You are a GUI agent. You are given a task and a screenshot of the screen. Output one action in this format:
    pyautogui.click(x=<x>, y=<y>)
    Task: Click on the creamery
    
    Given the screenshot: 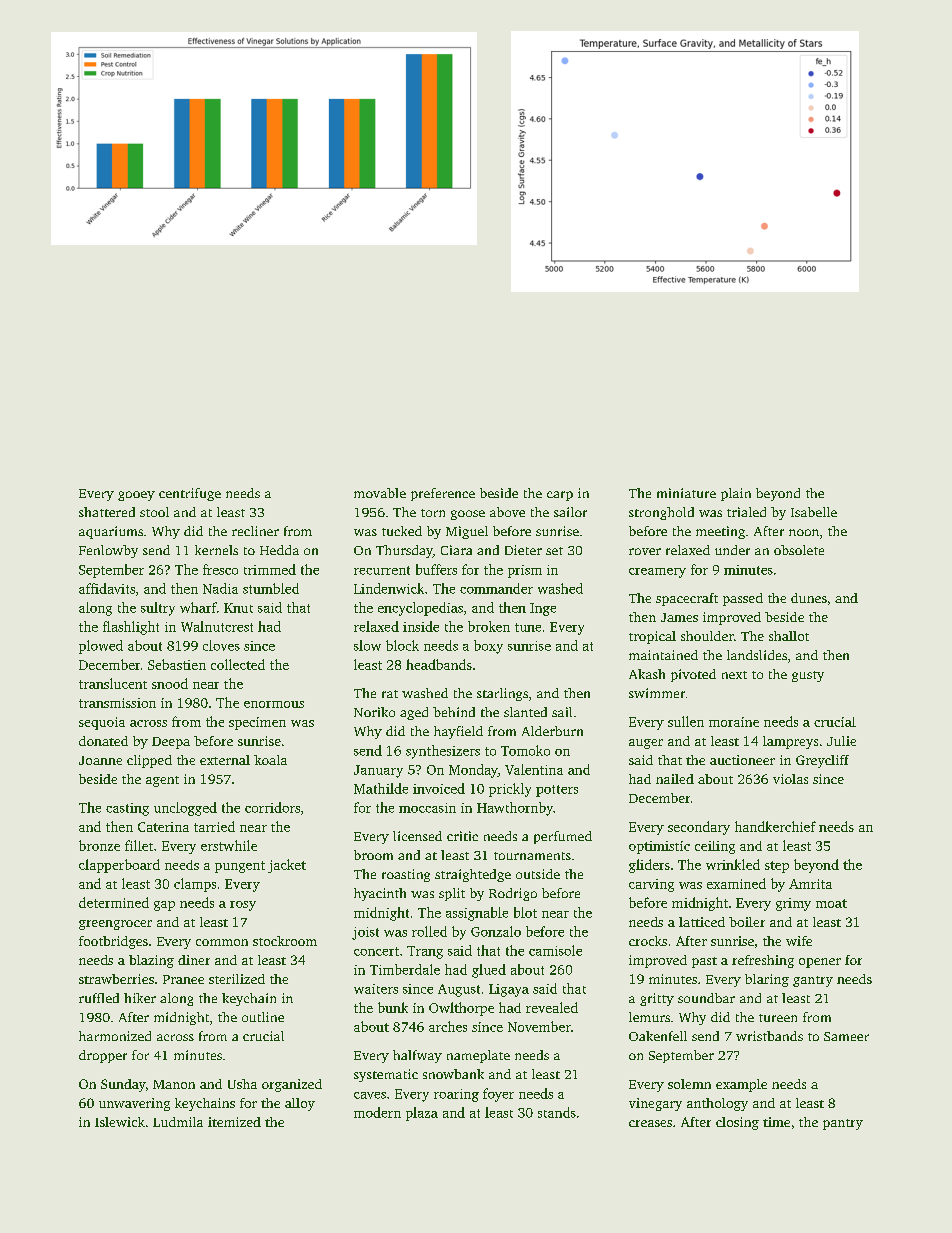 What is the action you would take?
    pyautogui.click(x=657, y=573)
